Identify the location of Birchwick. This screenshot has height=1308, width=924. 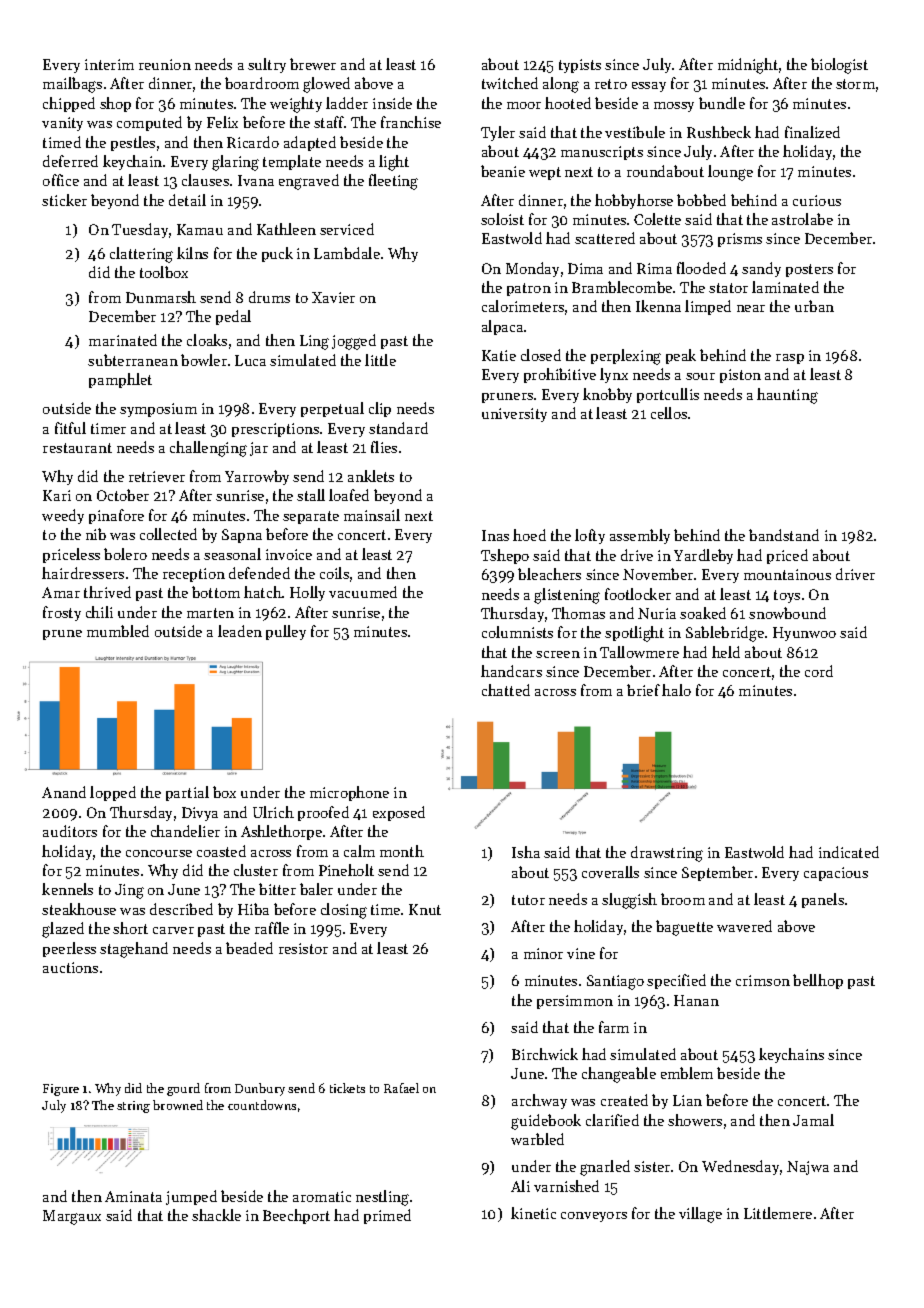
(545, 1054).
